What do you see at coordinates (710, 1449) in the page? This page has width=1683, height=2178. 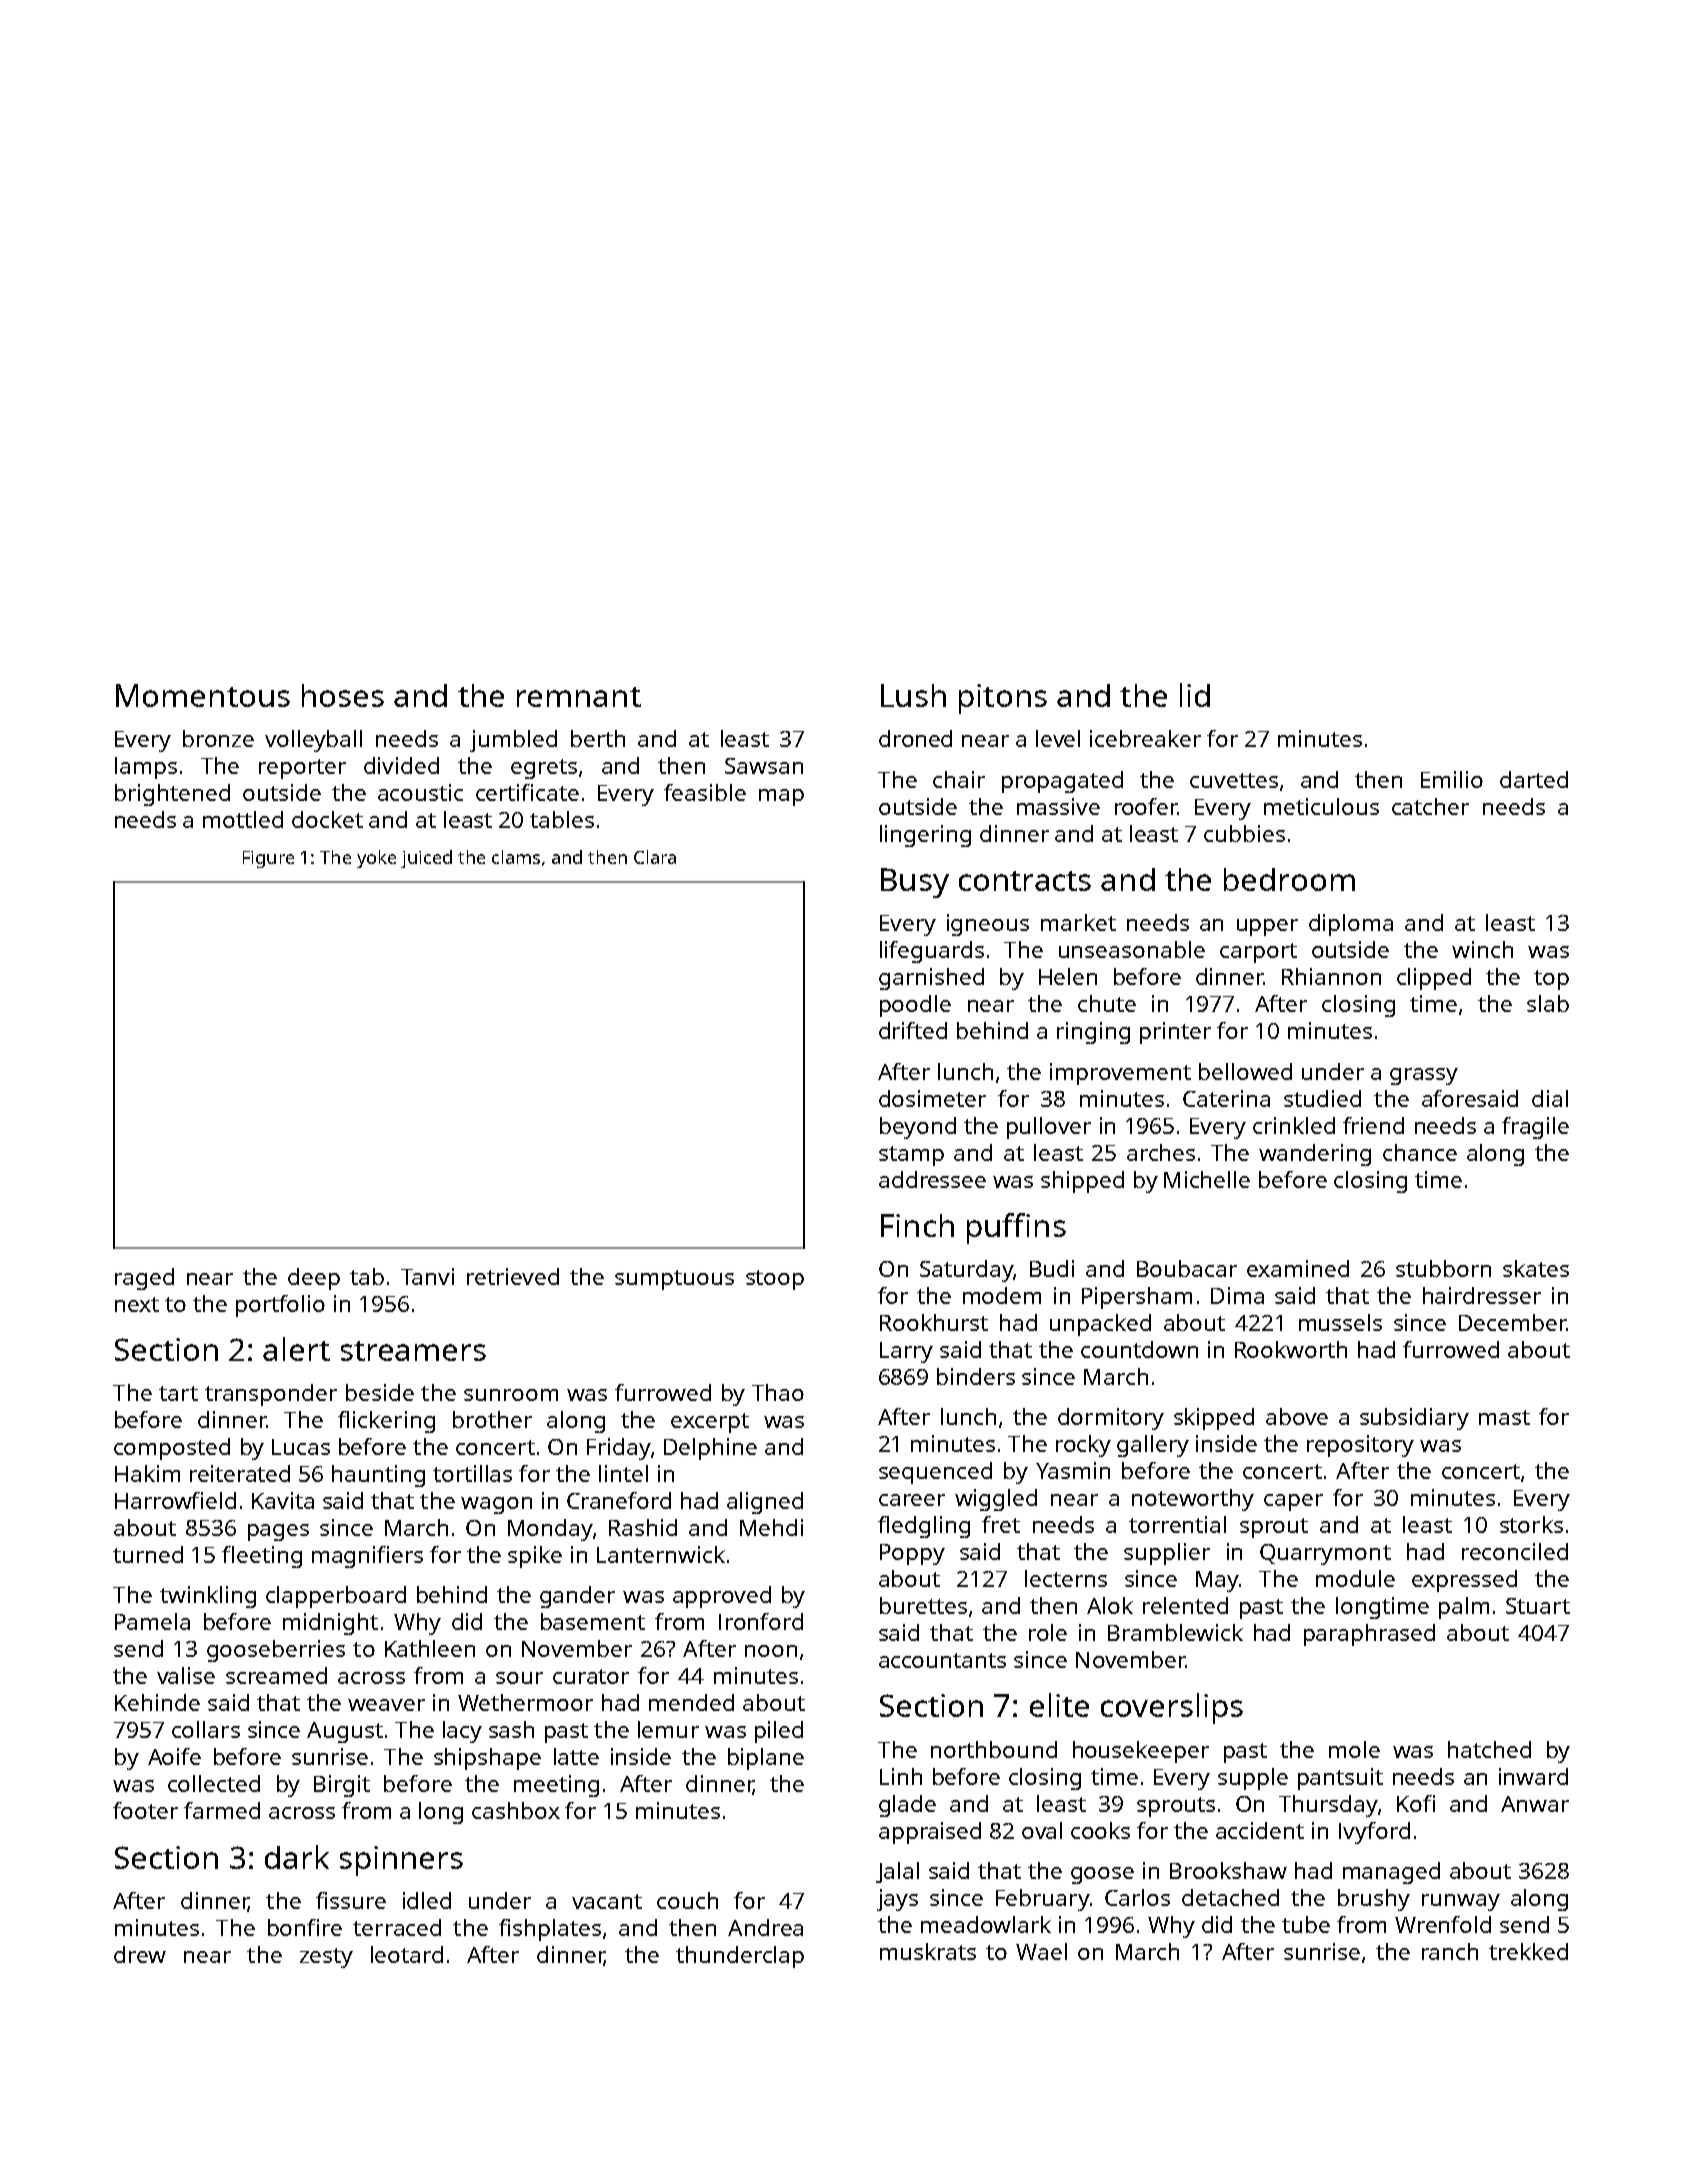 I see `Delphine` at bounding box center [710, 1449].
